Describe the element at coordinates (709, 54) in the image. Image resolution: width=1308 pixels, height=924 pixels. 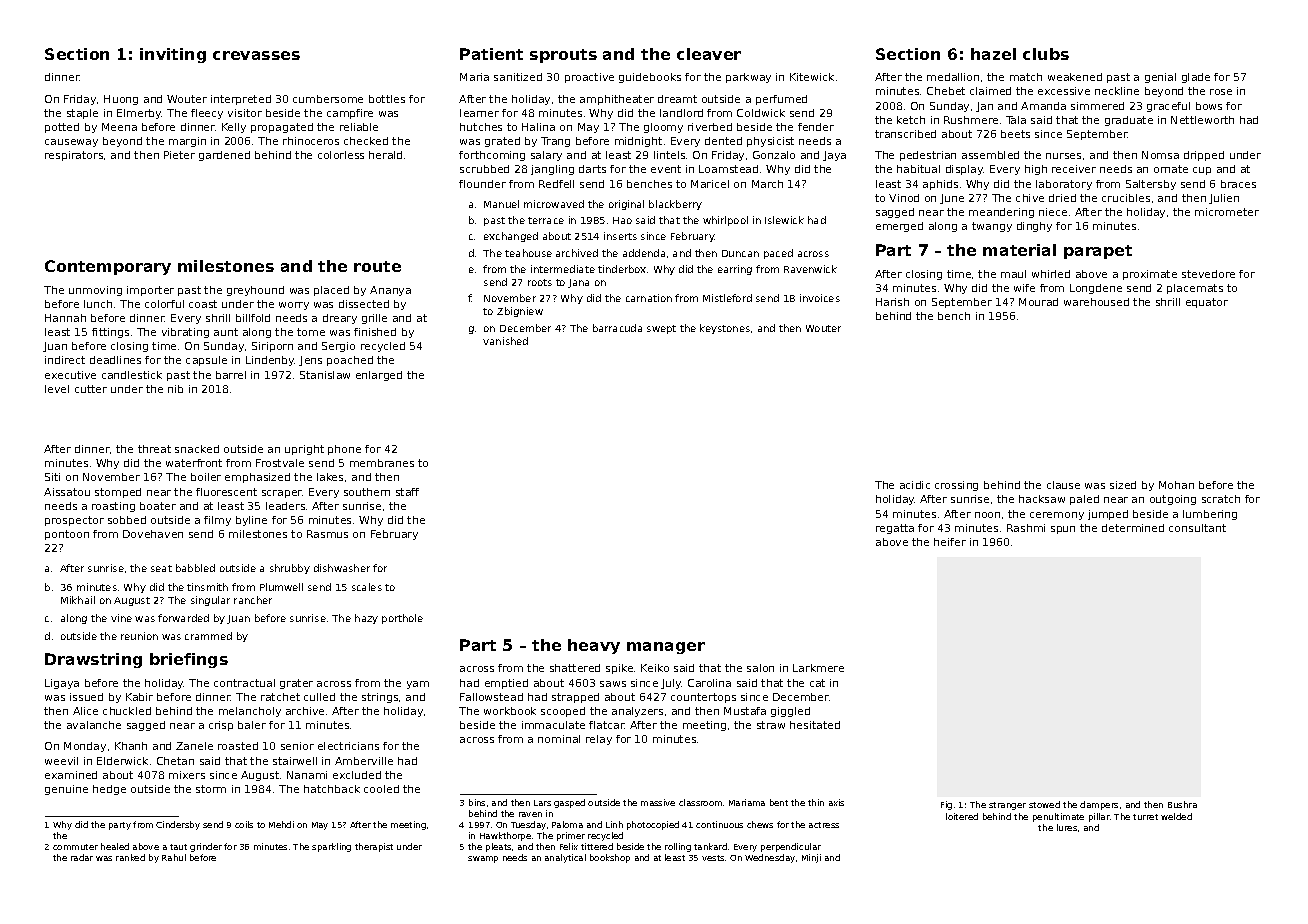
I see `cleaver` at that location.
